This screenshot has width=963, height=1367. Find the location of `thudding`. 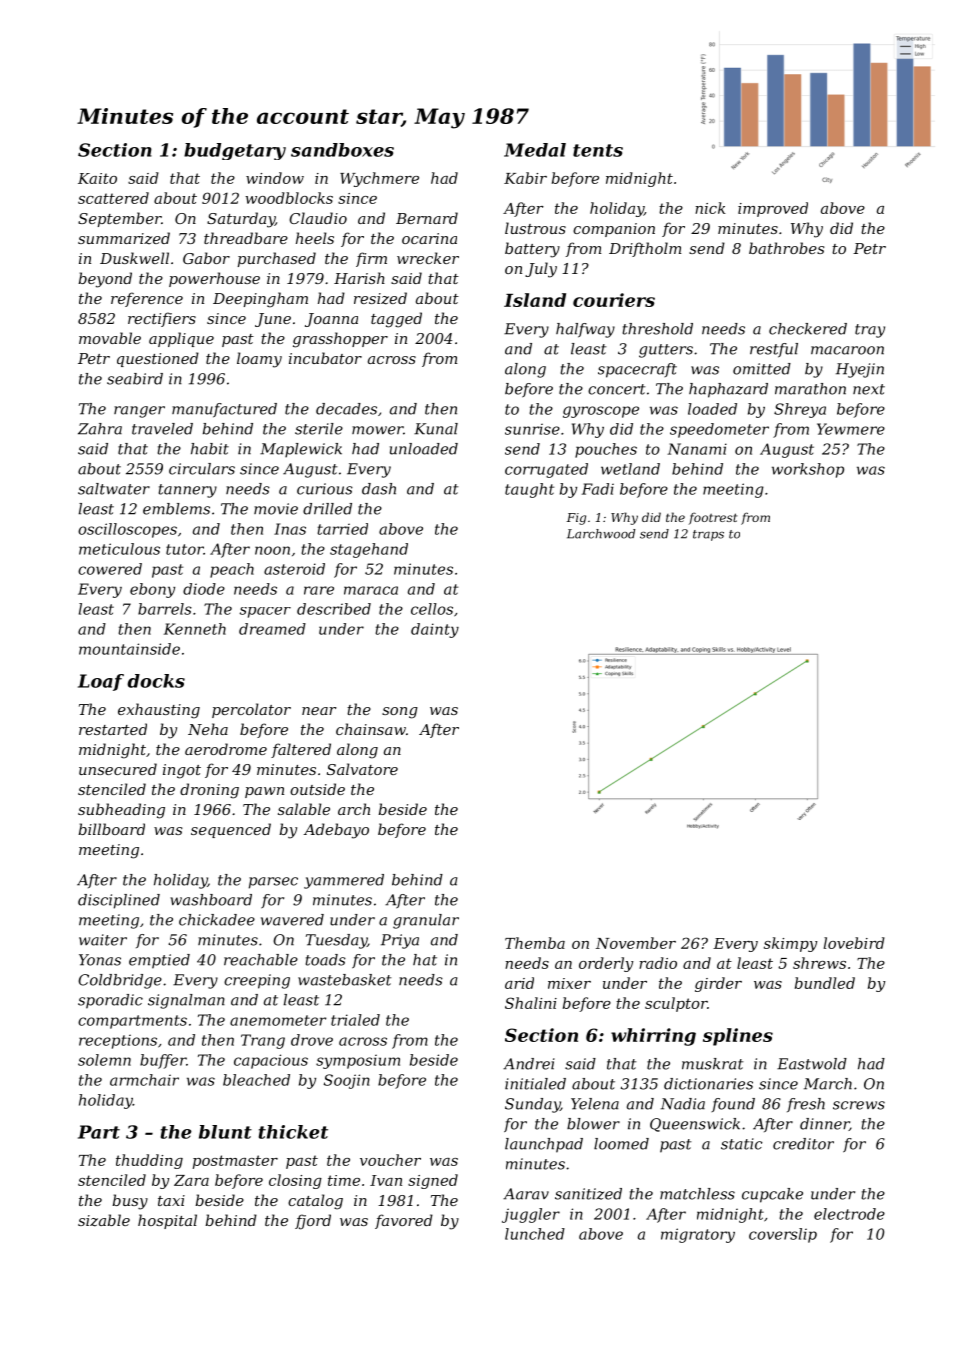

thudding is located at coordinates (149, 1161).
